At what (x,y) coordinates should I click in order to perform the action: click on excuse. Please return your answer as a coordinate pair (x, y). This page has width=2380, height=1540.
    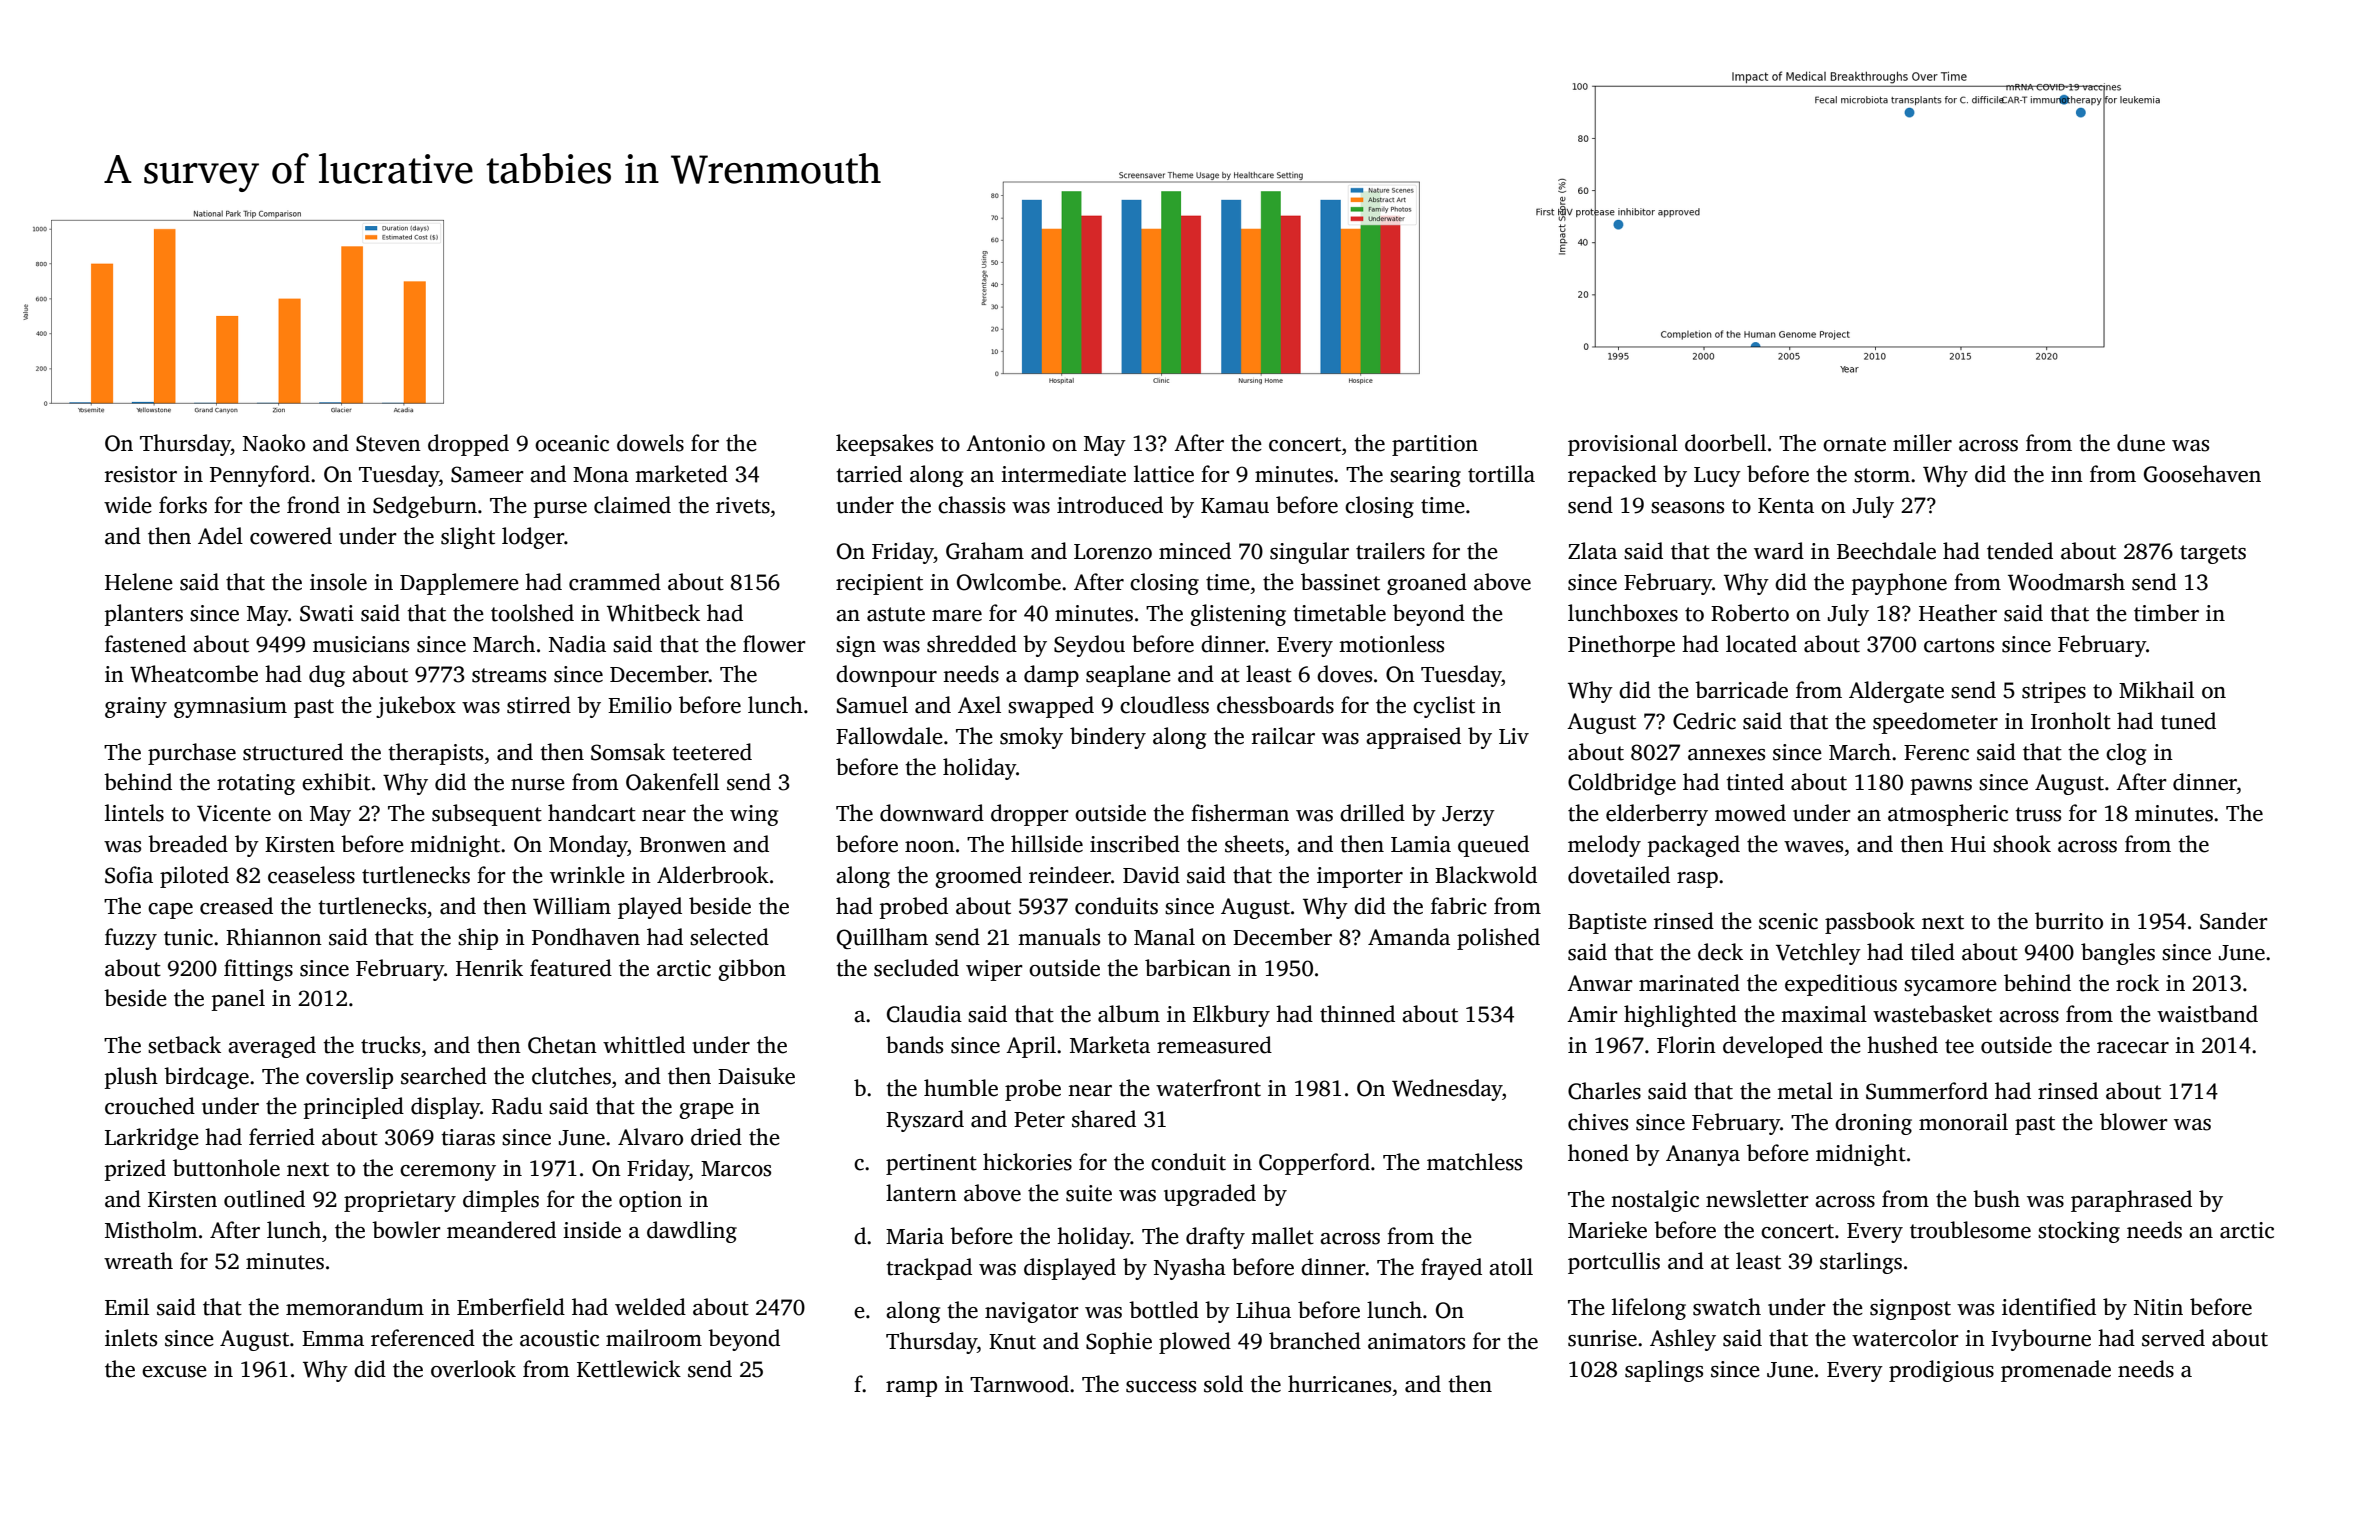
    Looking at the image, I should click on (174, 1372).
